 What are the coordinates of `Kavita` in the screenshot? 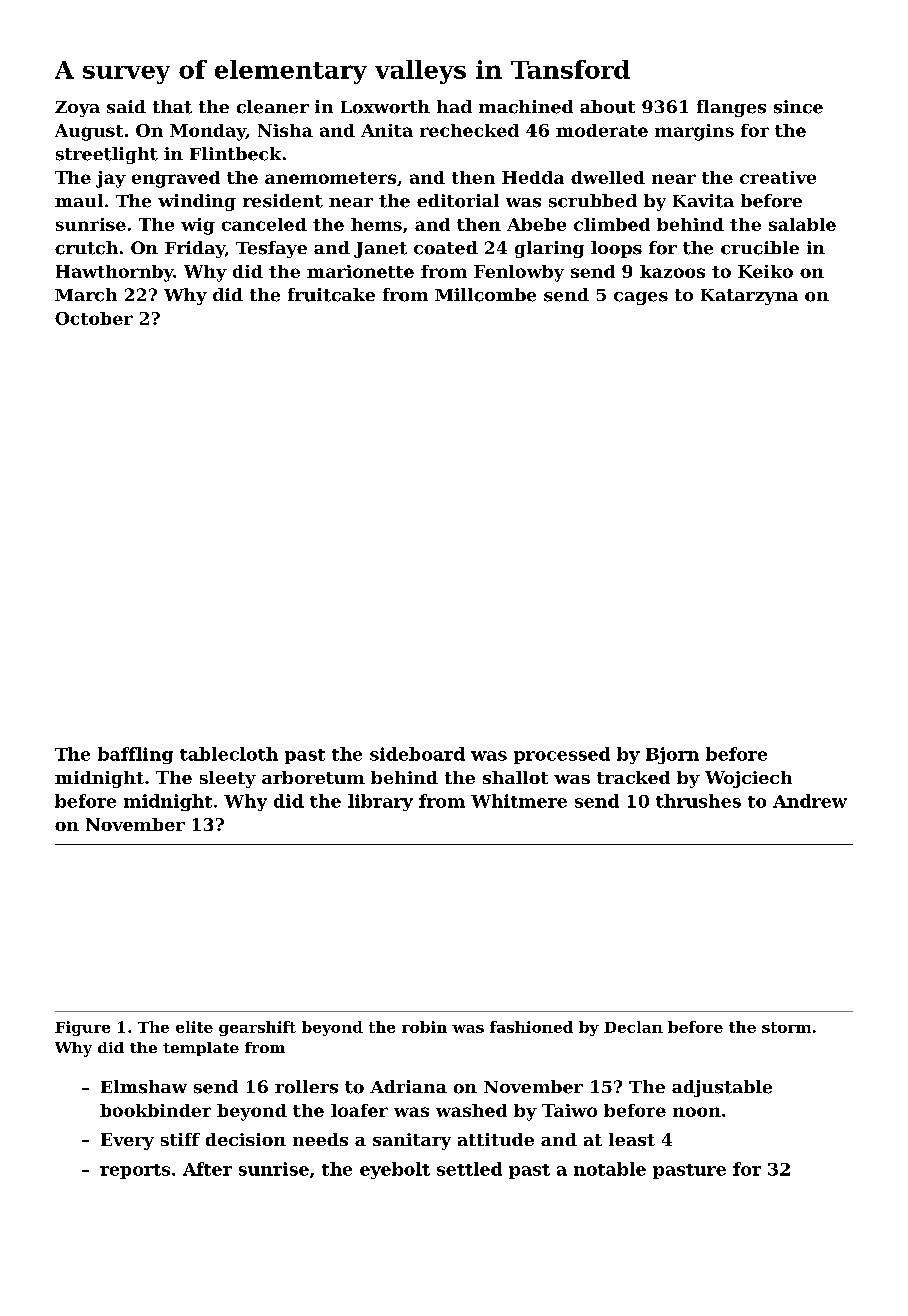 It's located at (703, 201).
